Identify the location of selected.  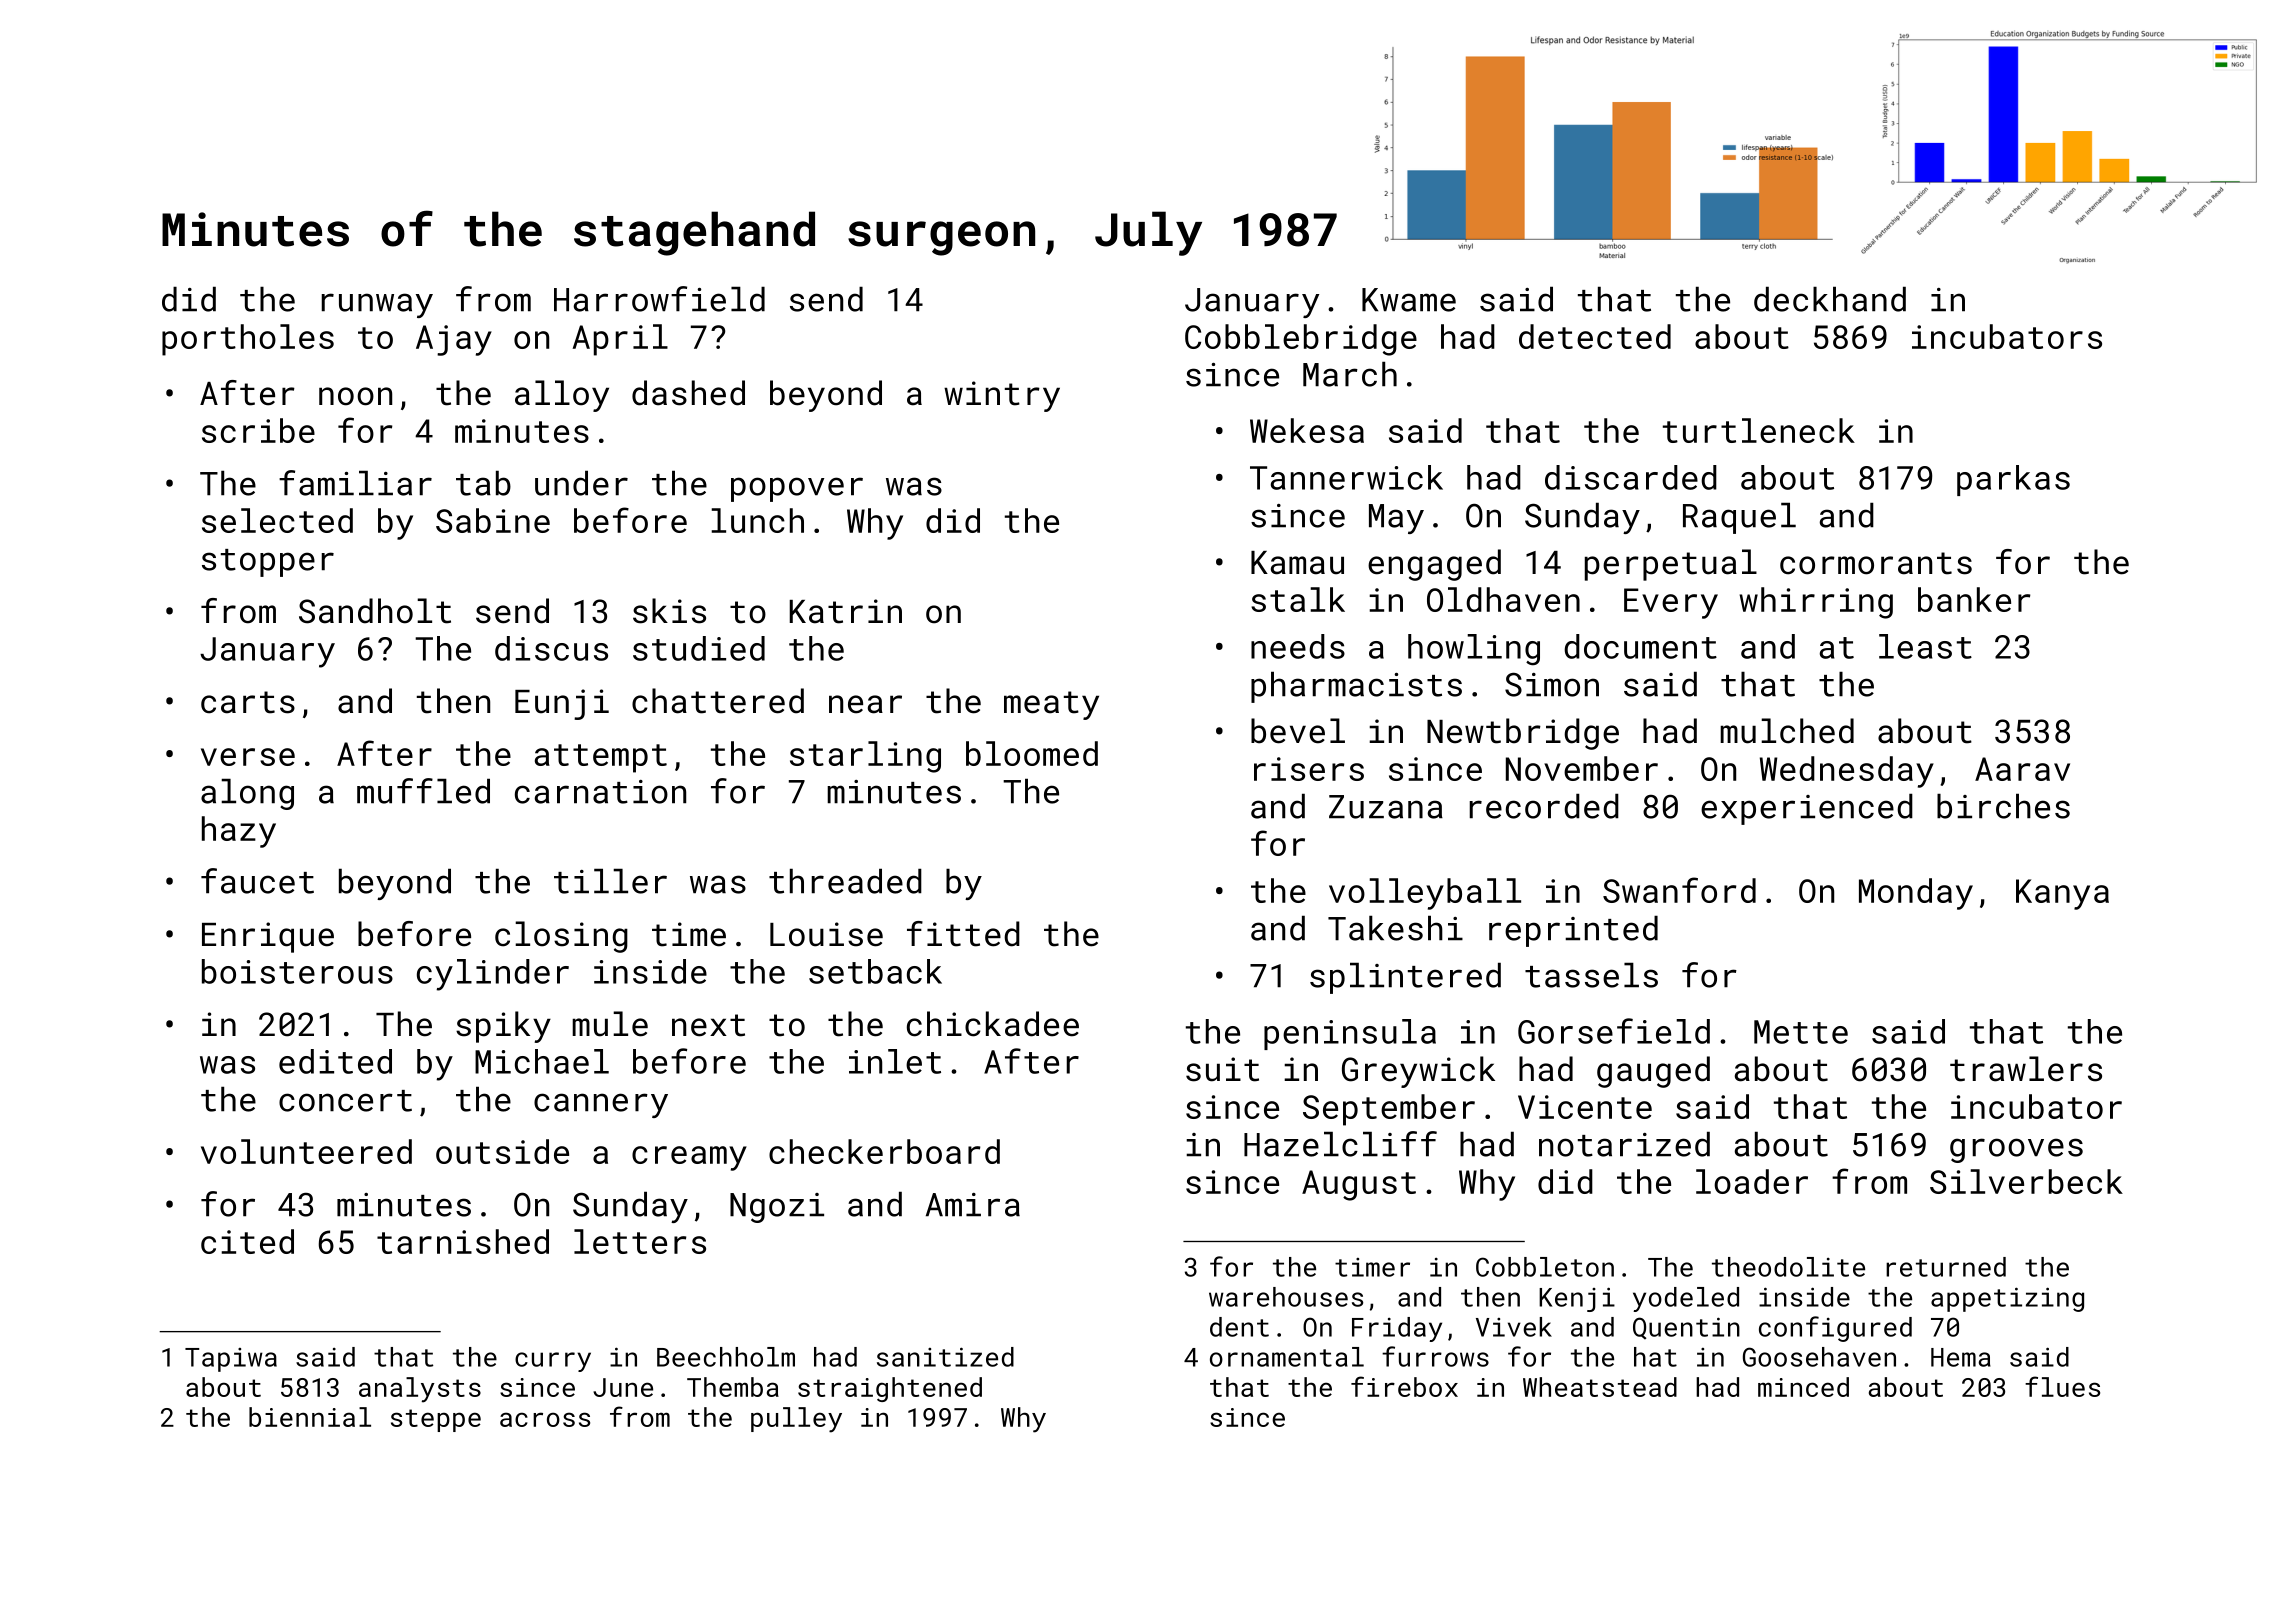
(277, 520).
